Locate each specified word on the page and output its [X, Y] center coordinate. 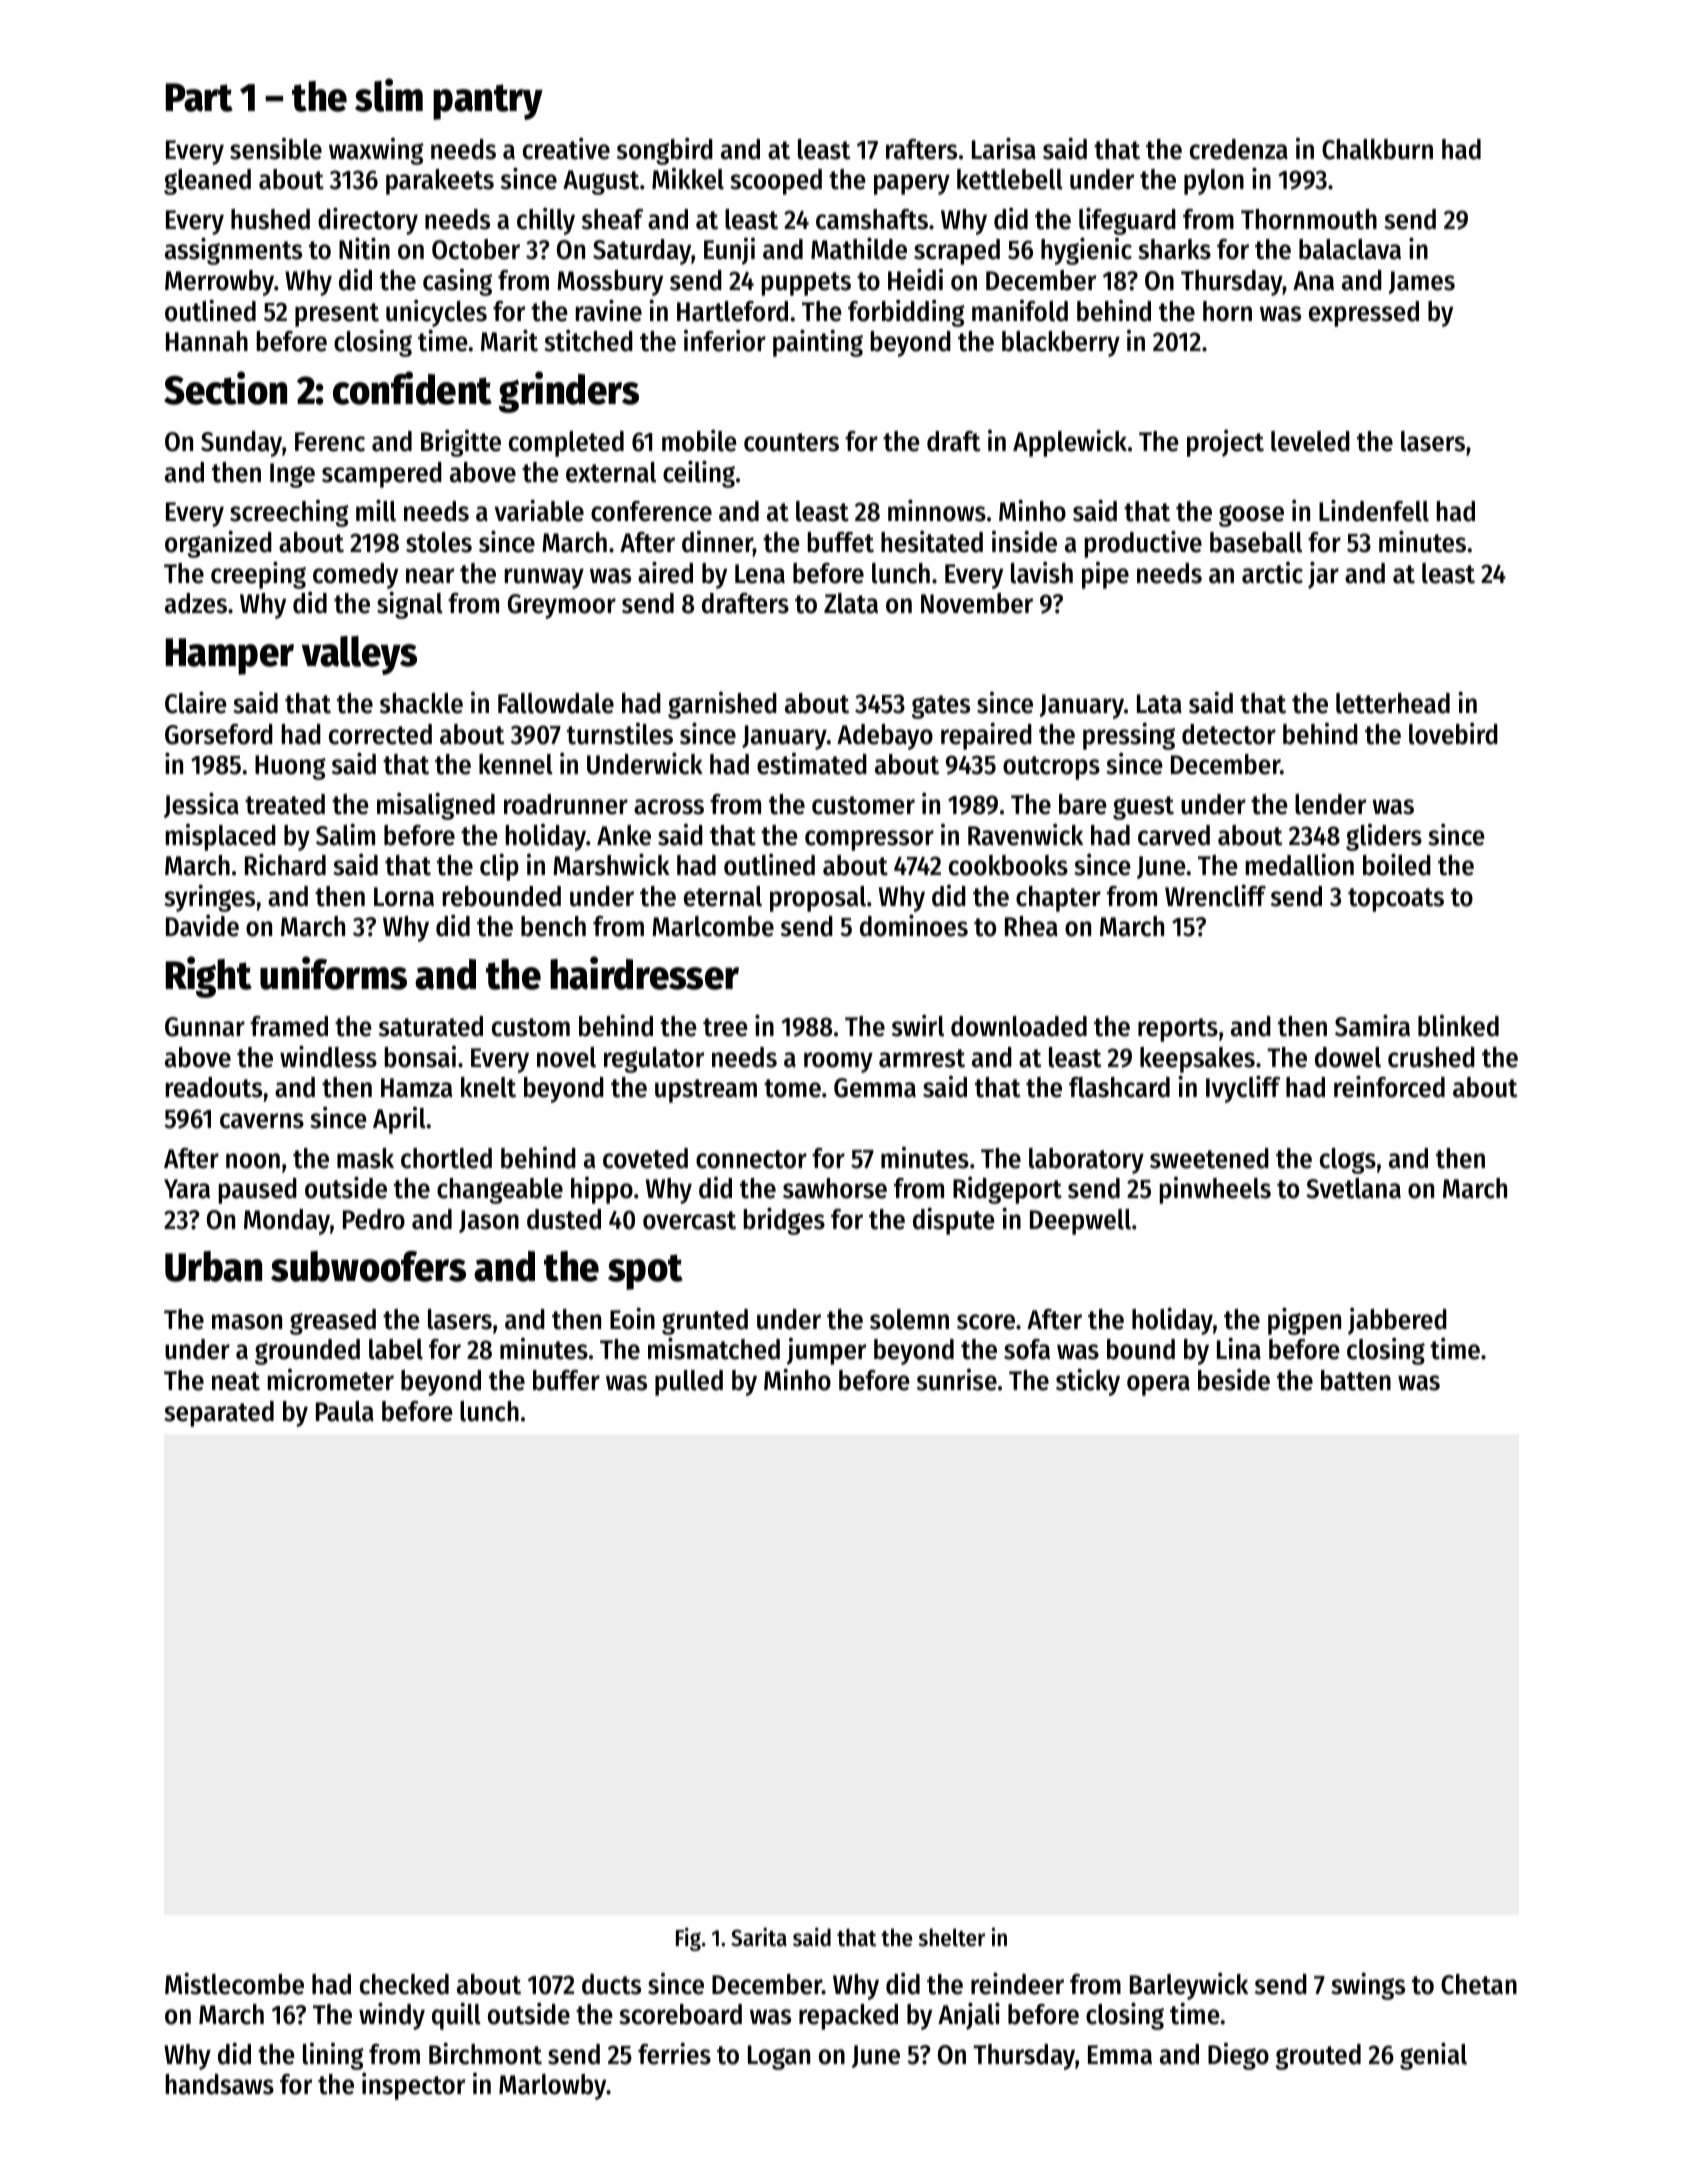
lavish [1042, 572]
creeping [258, 575]
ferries [674, 2053]
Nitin [364, 248]
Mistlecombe [234, 1983]
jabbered [1397, 1321]
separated [219, 1414]
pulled [689, 1383]
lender [1330, 804]
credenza [1239, 149]
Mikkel [688, 179]
